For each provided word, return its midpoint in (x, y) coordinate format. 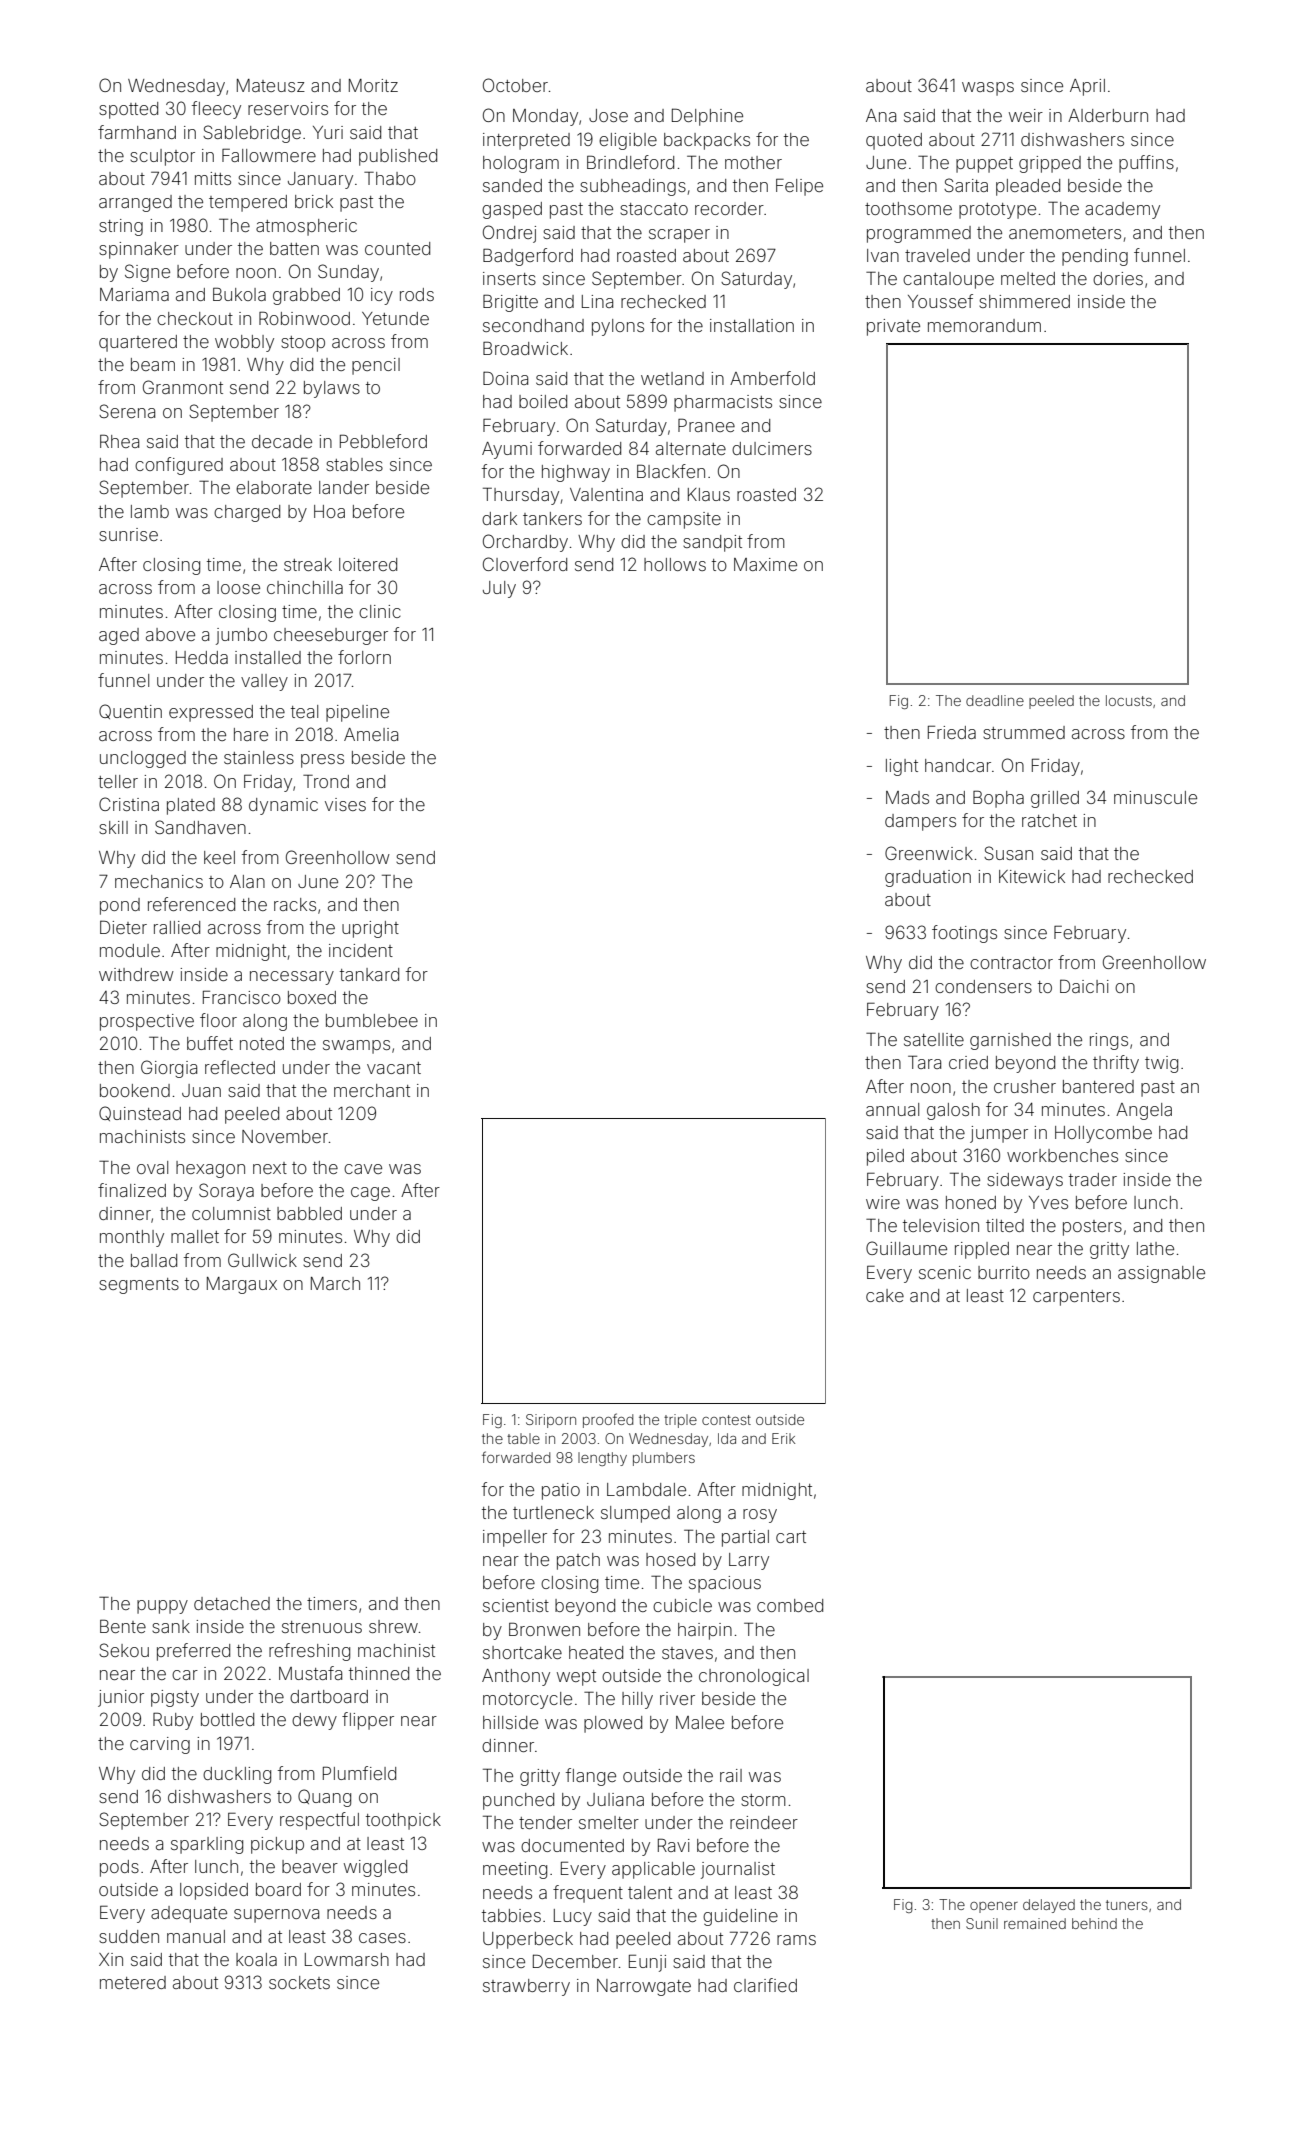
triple (680, 1421)
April (1087, 87)
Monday (545, 117)
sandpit (712, 543)
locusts (1129, 700)
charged (247, 513)
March (335, 1283)
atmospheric (306, 227)
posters (1092, 1228)
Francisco (242, 997)
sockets (299, 1982)
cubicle (682, 1605)
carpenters (1076, 1298)
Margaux (242, 1285)
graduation (928, 878)
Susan (1008, 853)
